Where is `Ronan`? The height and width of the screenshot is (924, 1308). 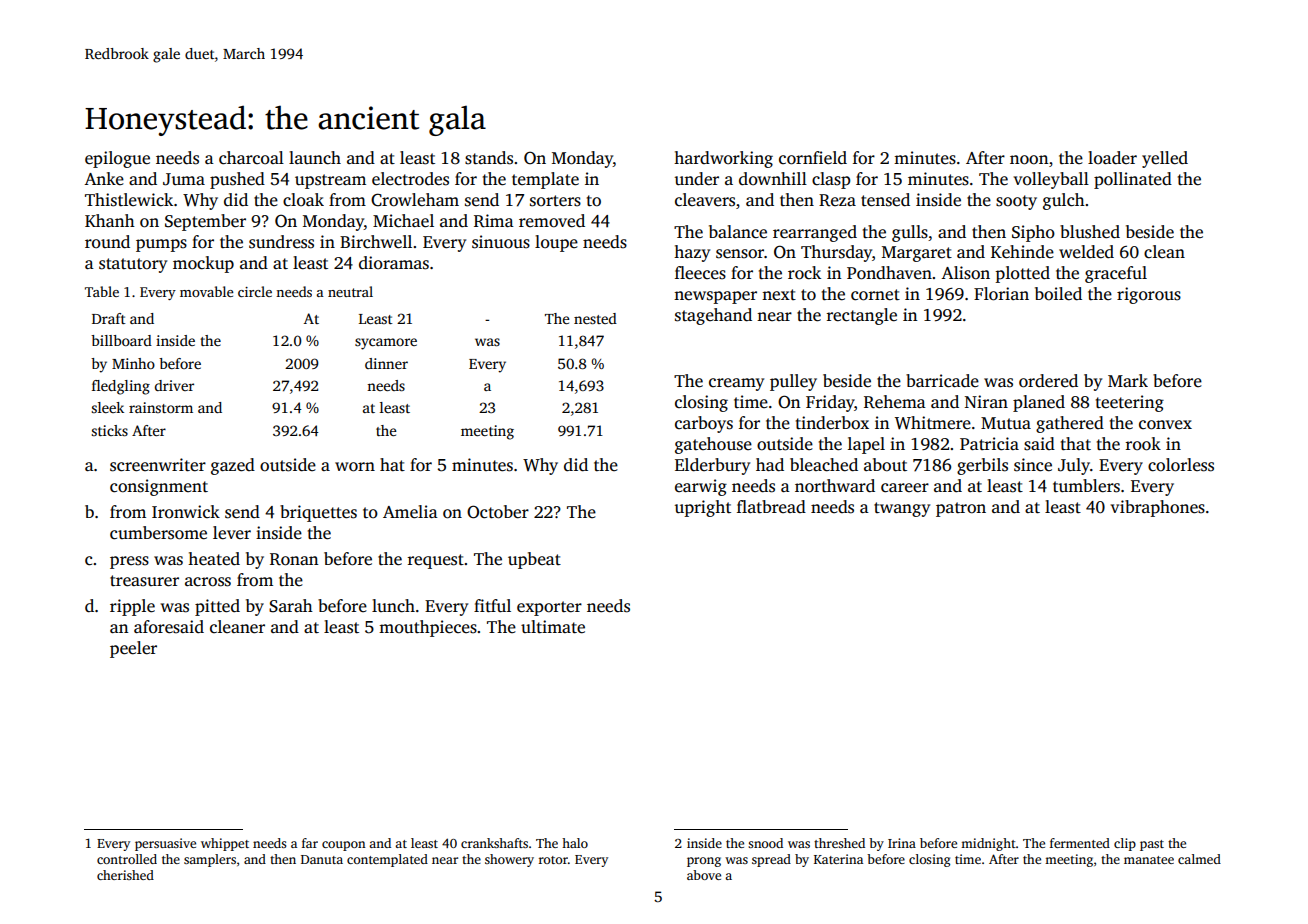 Ronan is located at coordinates (294, 559).
